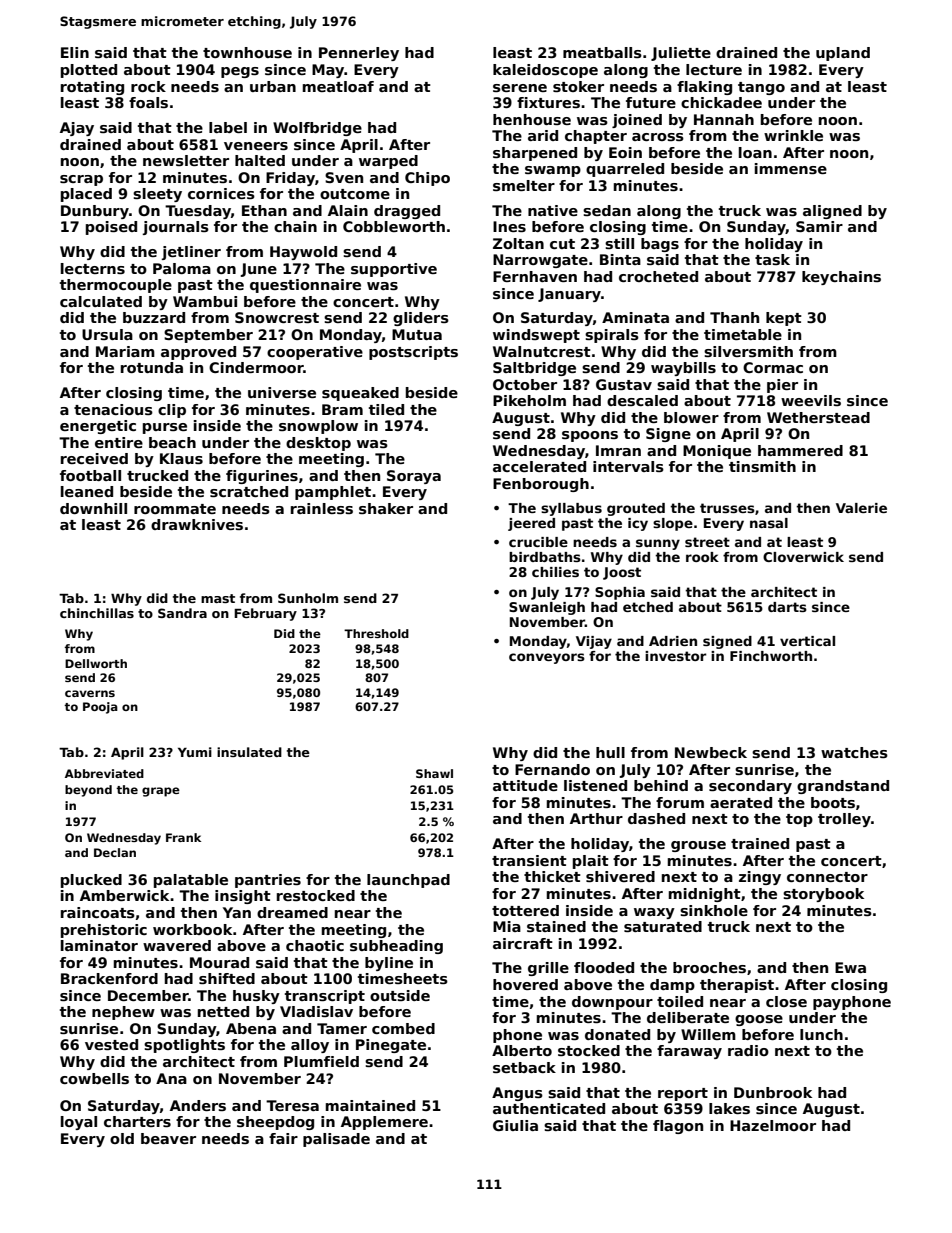 The image size is (952, 1233). What do you see at coordinates (186, 160) in the page?
I see `newsletter` at bounding box center [186, 160].
